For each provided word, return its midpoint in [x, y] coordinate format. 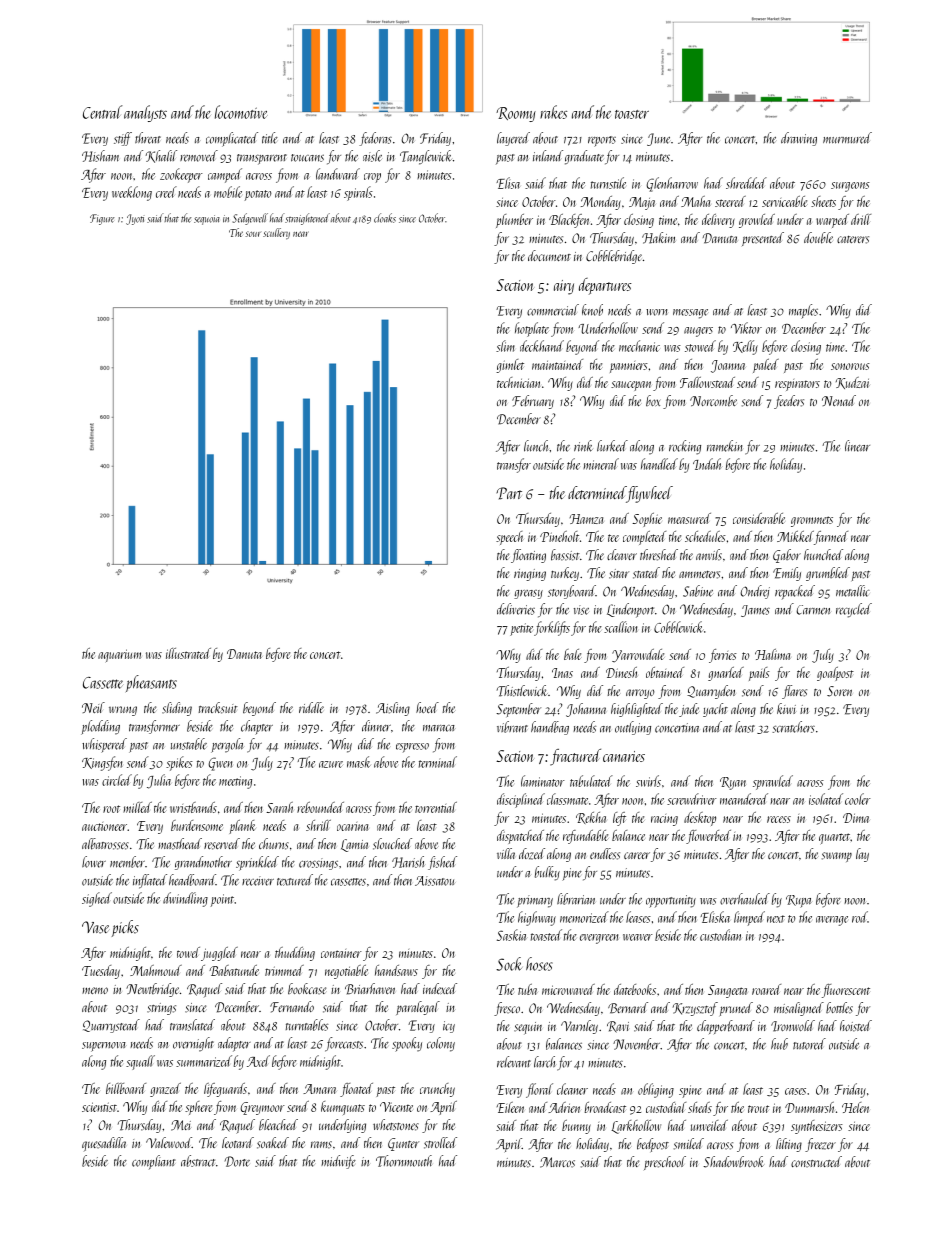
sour [253, 234]
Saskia [511, 935]
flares [794, 692]
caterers [853, 240]
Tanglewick [426, 157]
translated [192, 1025]
